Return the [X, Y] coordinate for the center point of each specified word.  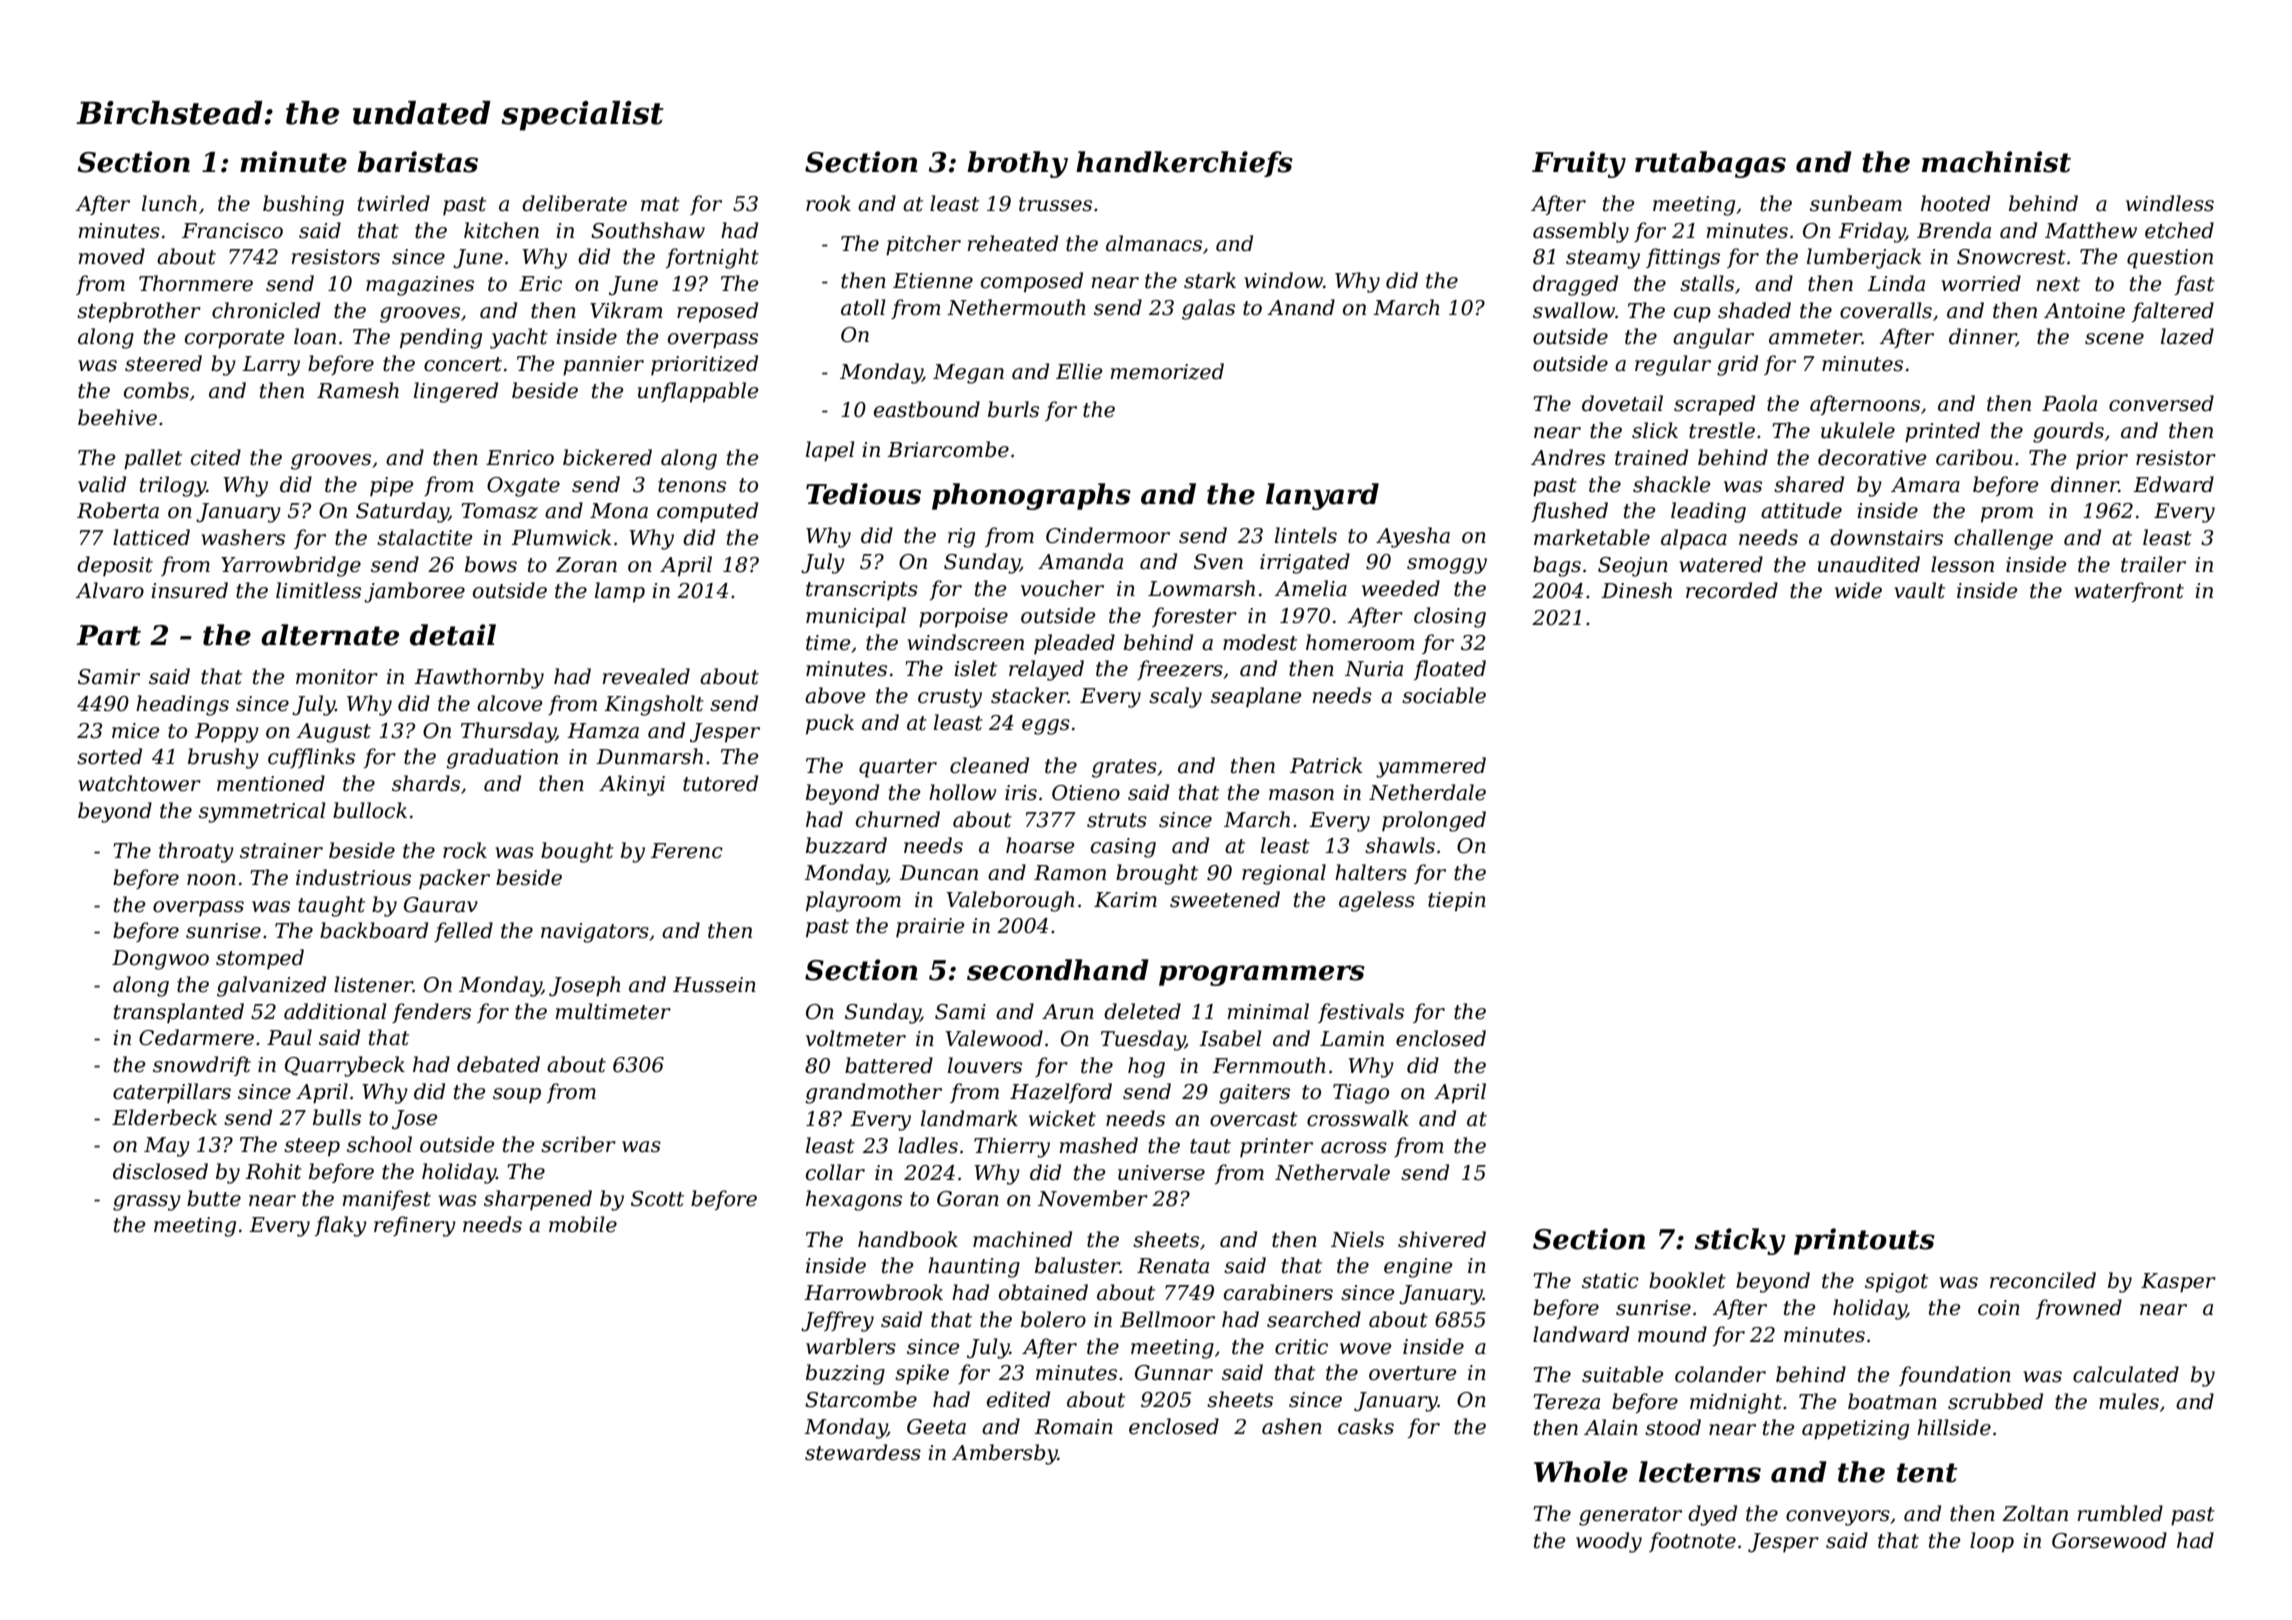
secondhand [1058, 970]
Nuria [1374, 669]
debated [498, 1064]
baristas [417, 162]
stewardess [863, 1452]
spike [922, 1374]
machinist [1996, 162]
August [334, 733]
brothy [1017, 164]
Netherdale [1427, 792]
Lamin [1352, 1039]
